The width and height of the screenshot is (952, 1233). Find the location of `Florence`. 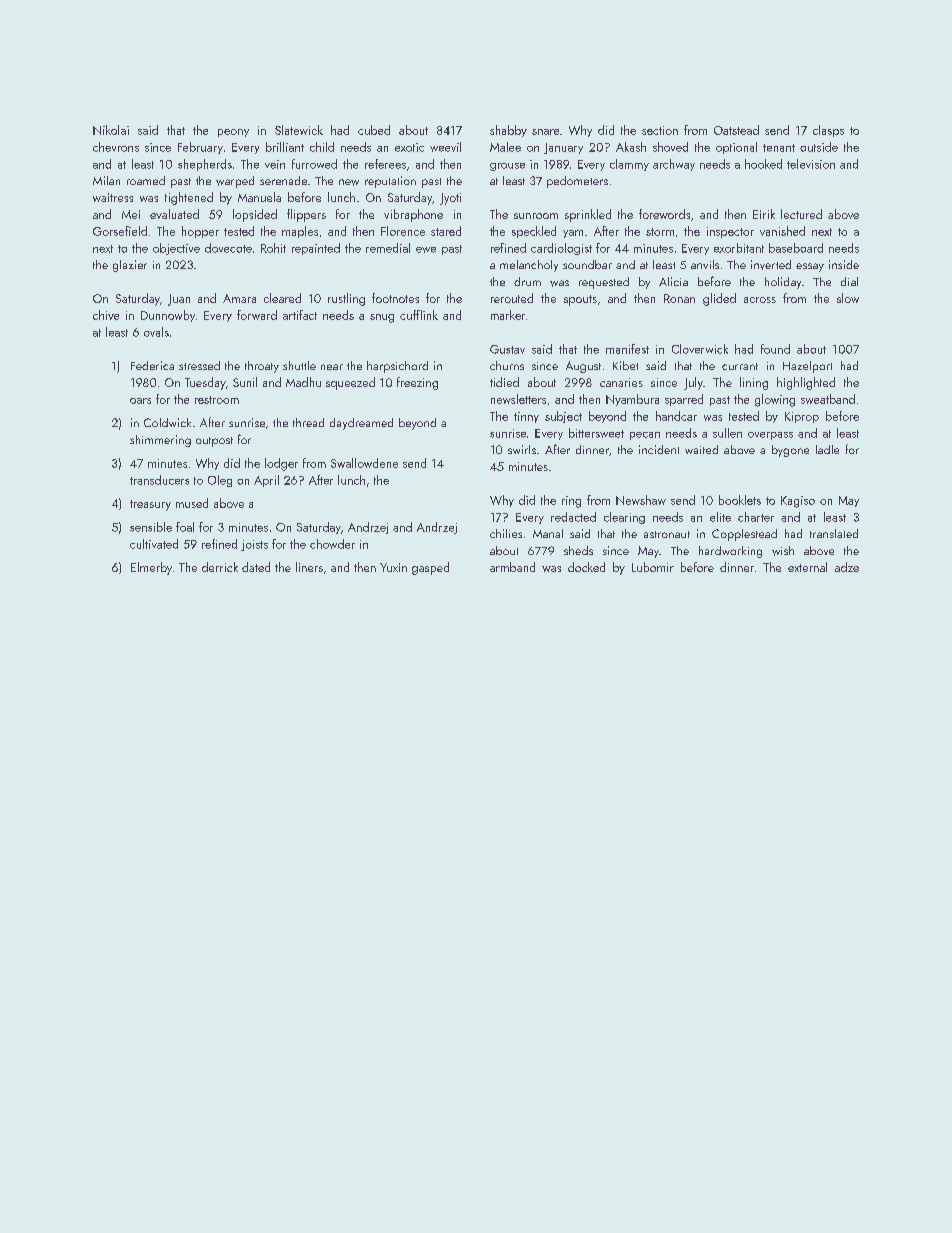

Florence is located at coordinates (403, 231).
